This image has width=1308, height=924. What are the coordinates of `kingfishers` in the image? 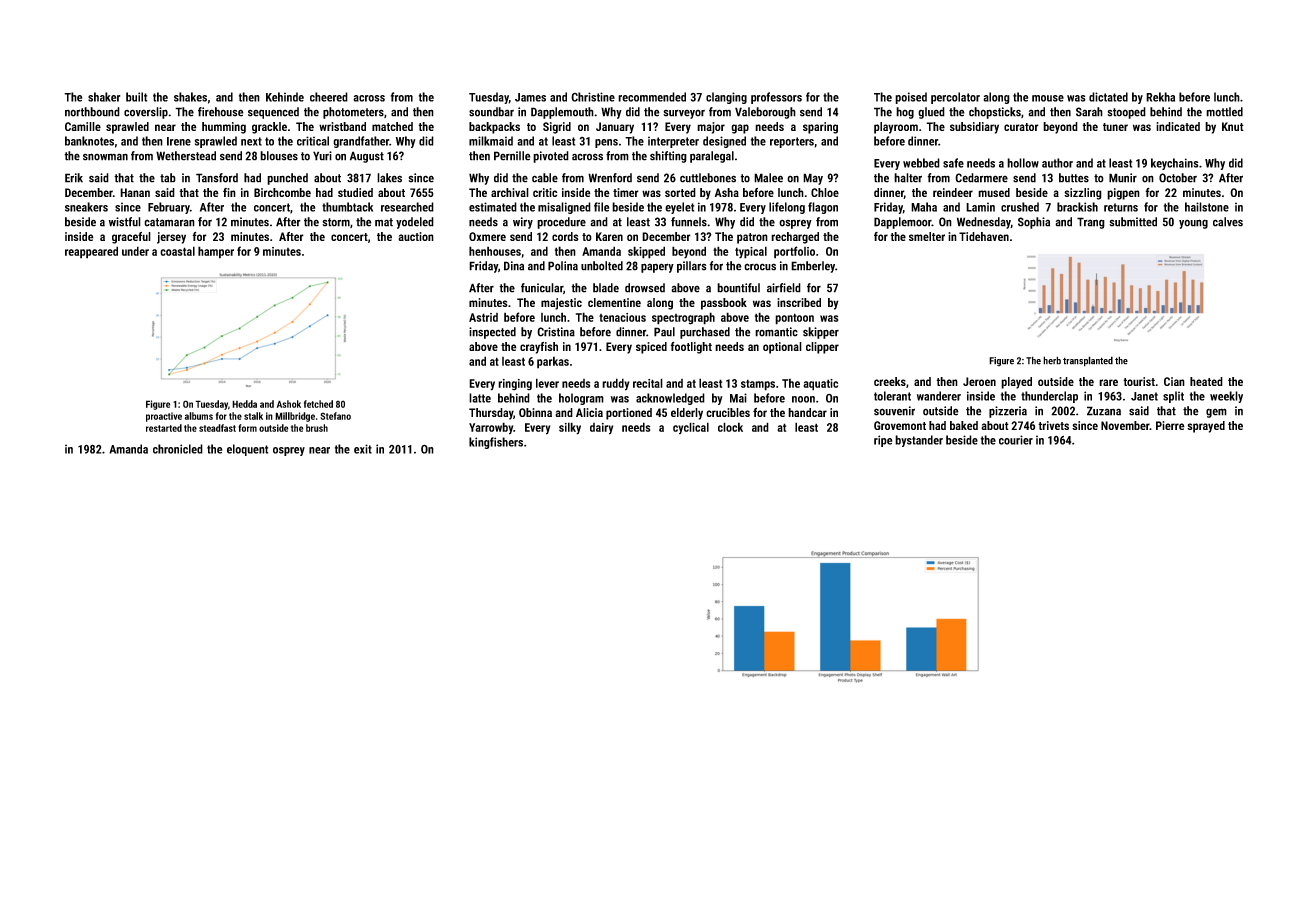 It's located at (496, 443).
